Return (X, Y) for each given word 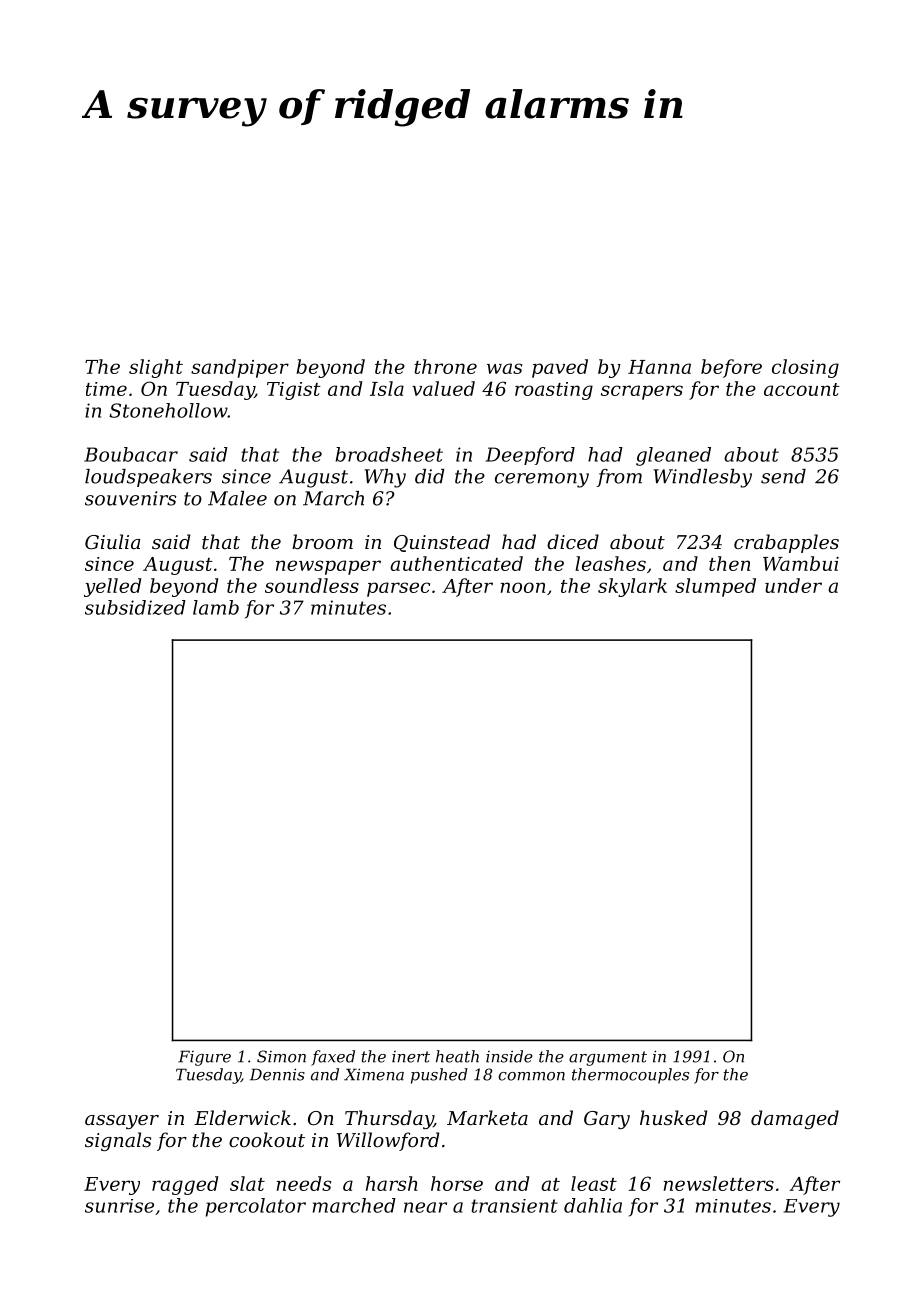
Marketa (487, 1117)
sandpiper (240, 368)
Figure (204, 1058)
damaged (795, 1119)
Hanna (659, 367)
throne (445, 366)
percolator (255, 1207)
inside (509, 1056)
